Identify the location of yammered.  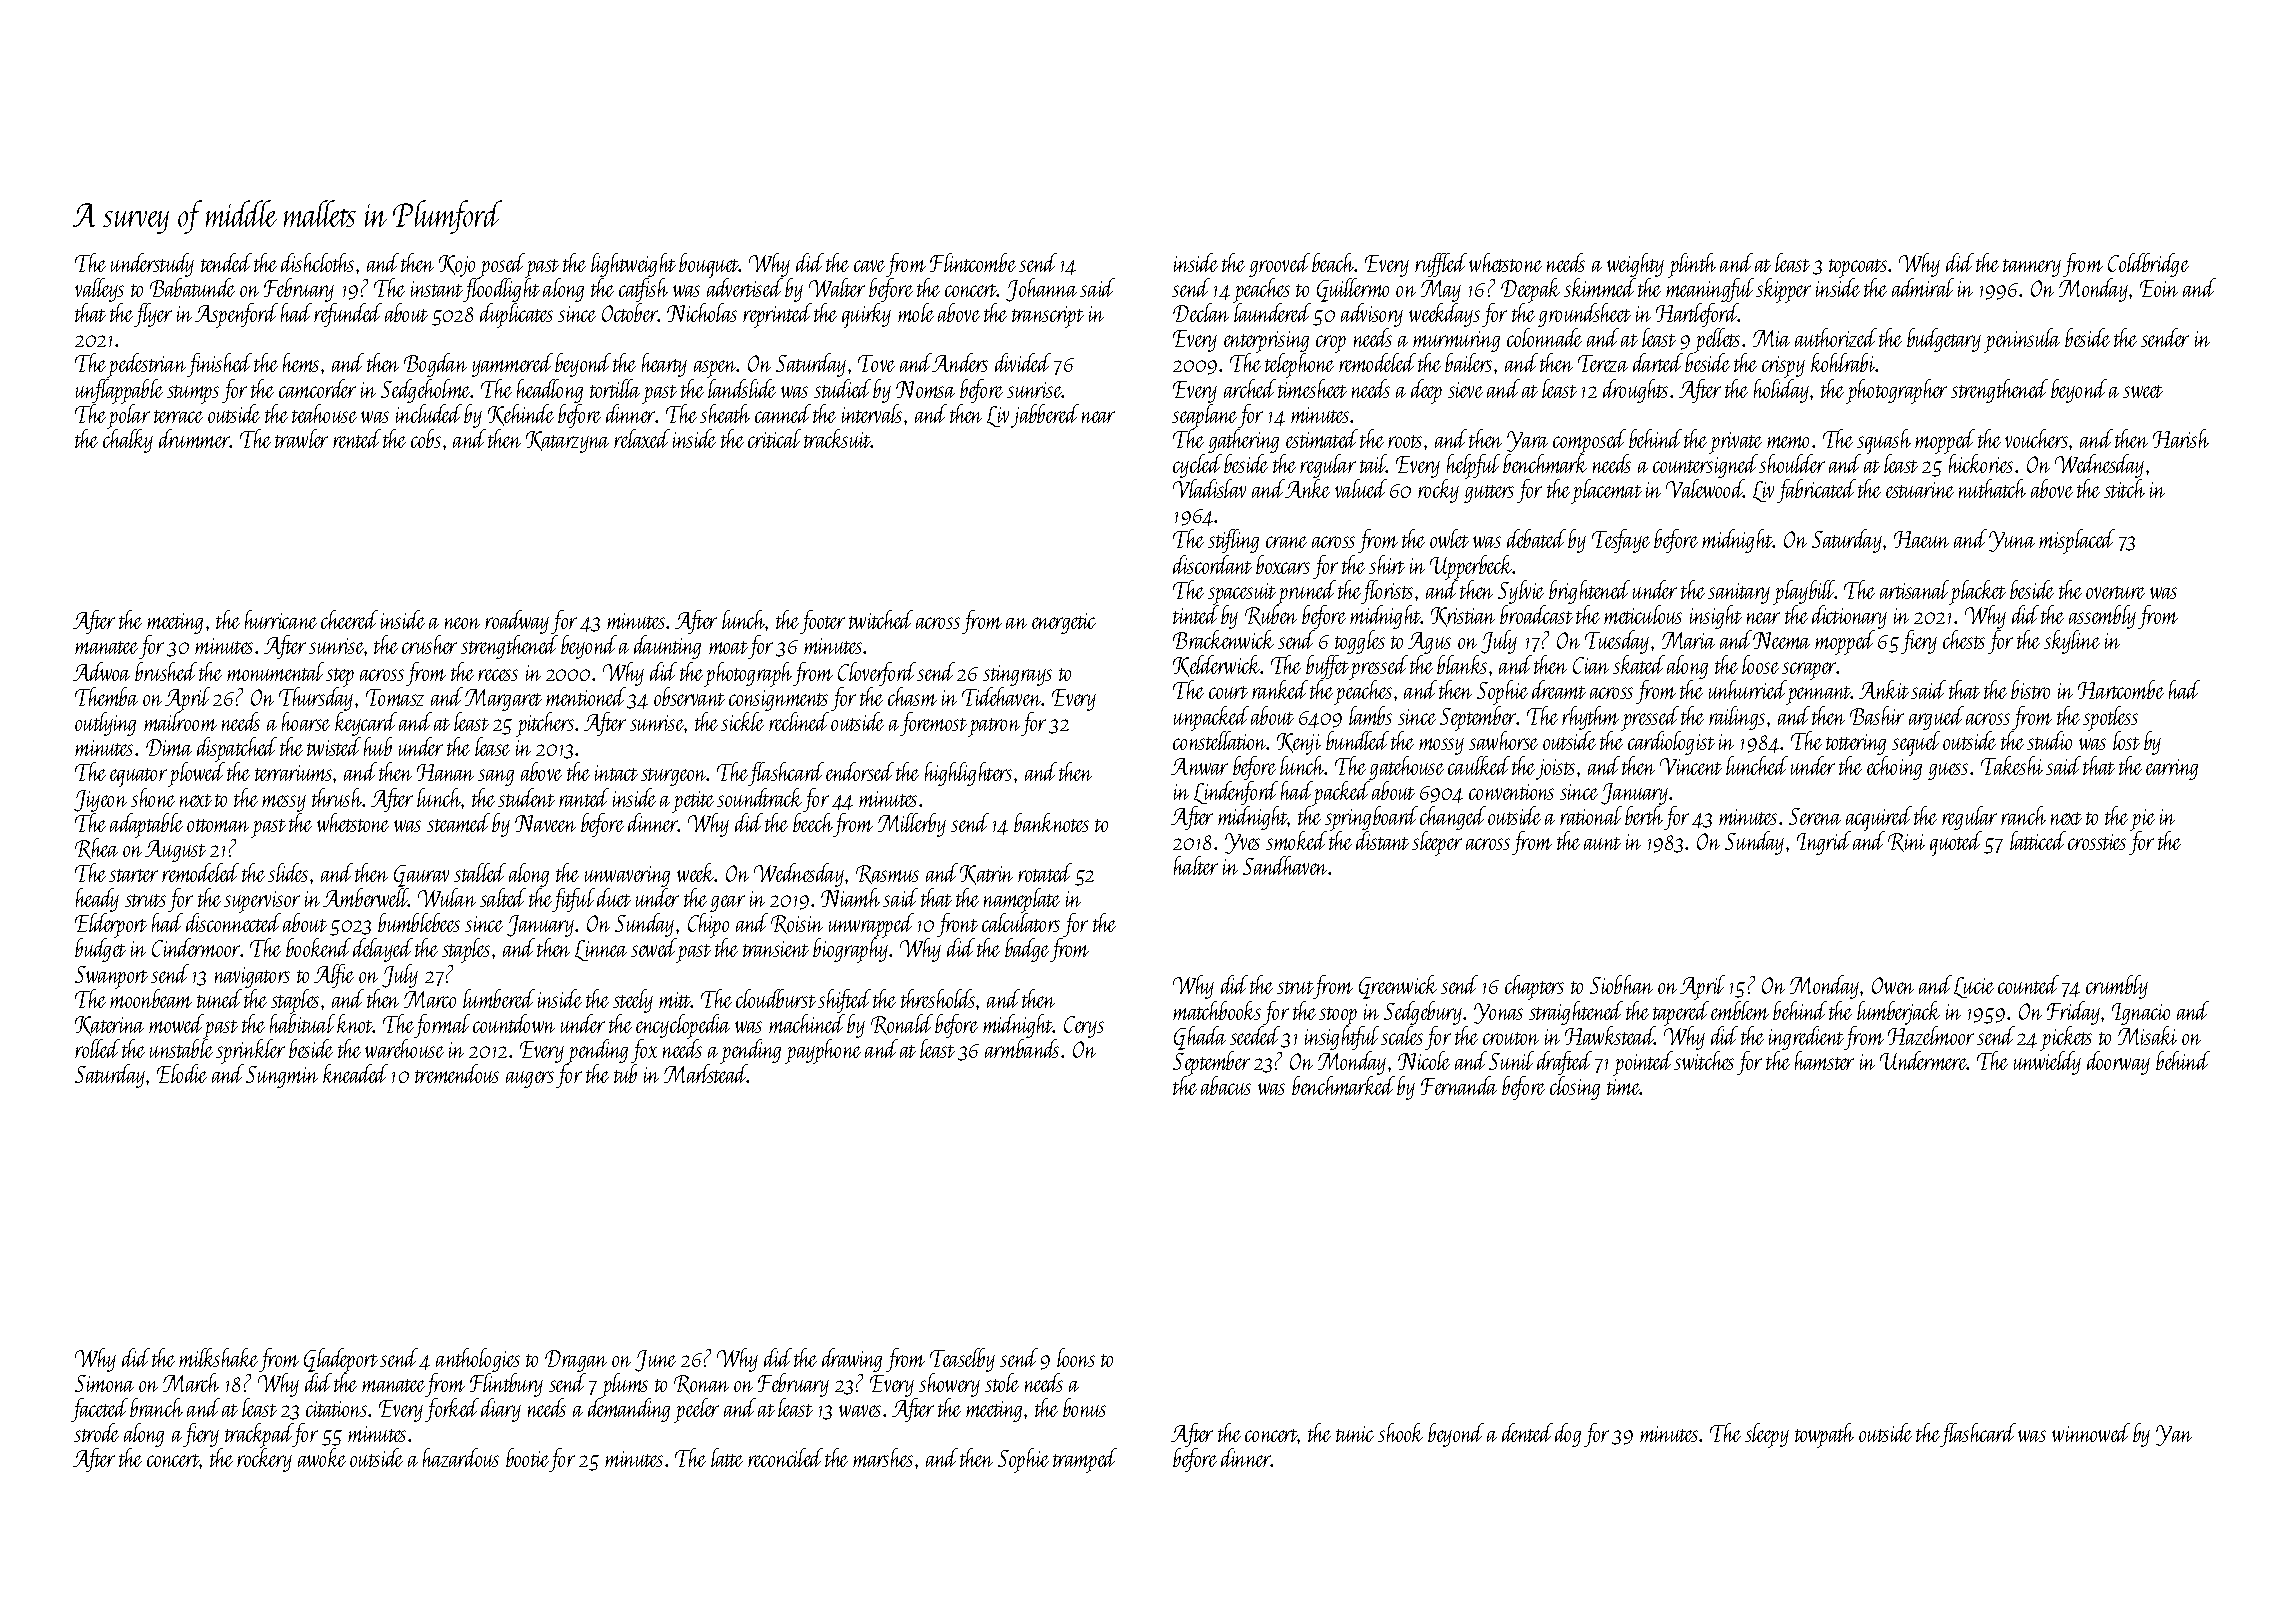
(512, 365).
